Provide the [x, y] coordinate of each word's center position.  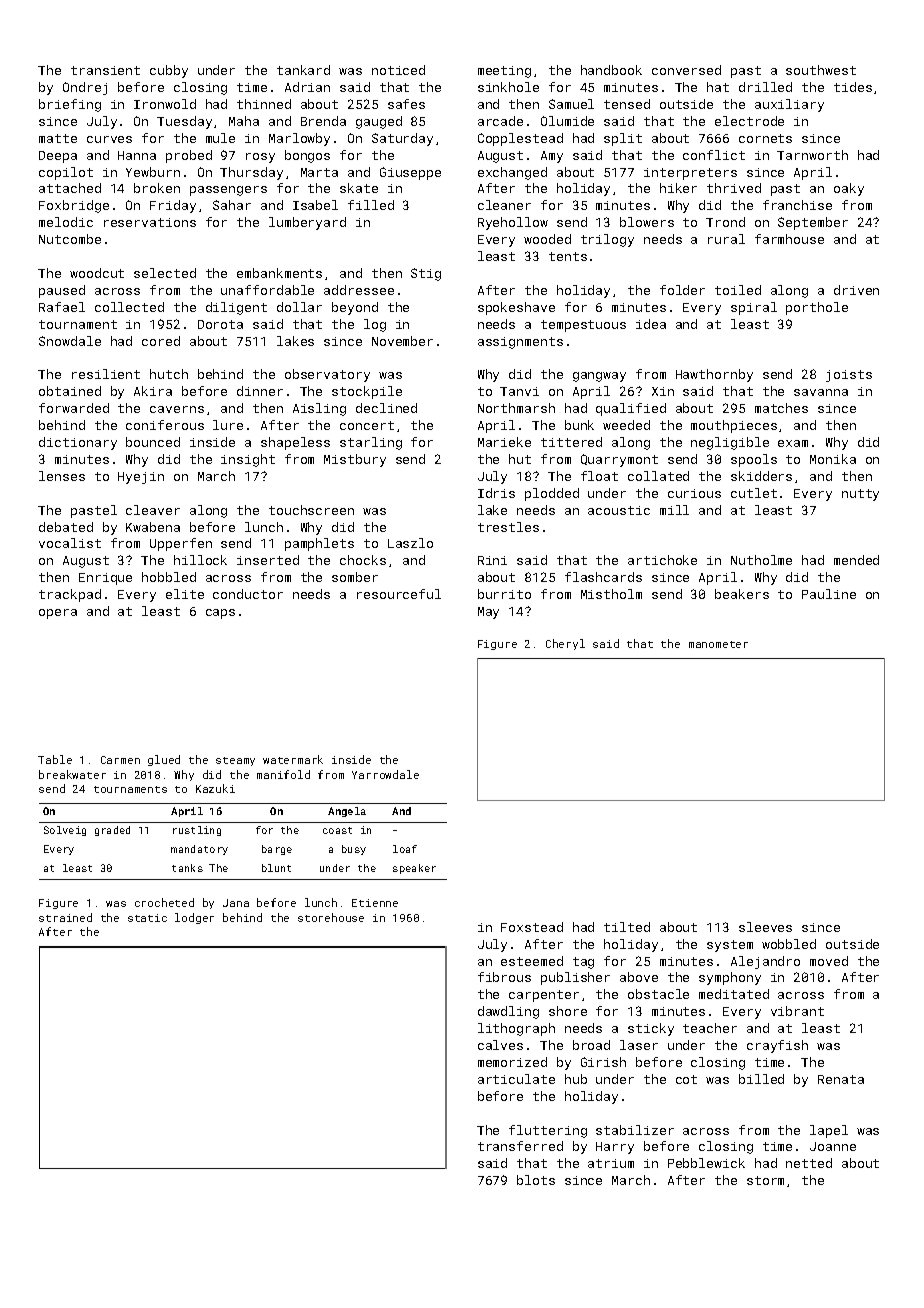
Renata [841, 1079]
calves [500, 1045]
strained [65, 917]
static [147, 918]
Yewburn [153, 172]
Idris [496, 493]
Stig [426, 274]
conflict [714, 155]
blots [536, 1180]
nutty [860, 495]
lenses [62, 476]
